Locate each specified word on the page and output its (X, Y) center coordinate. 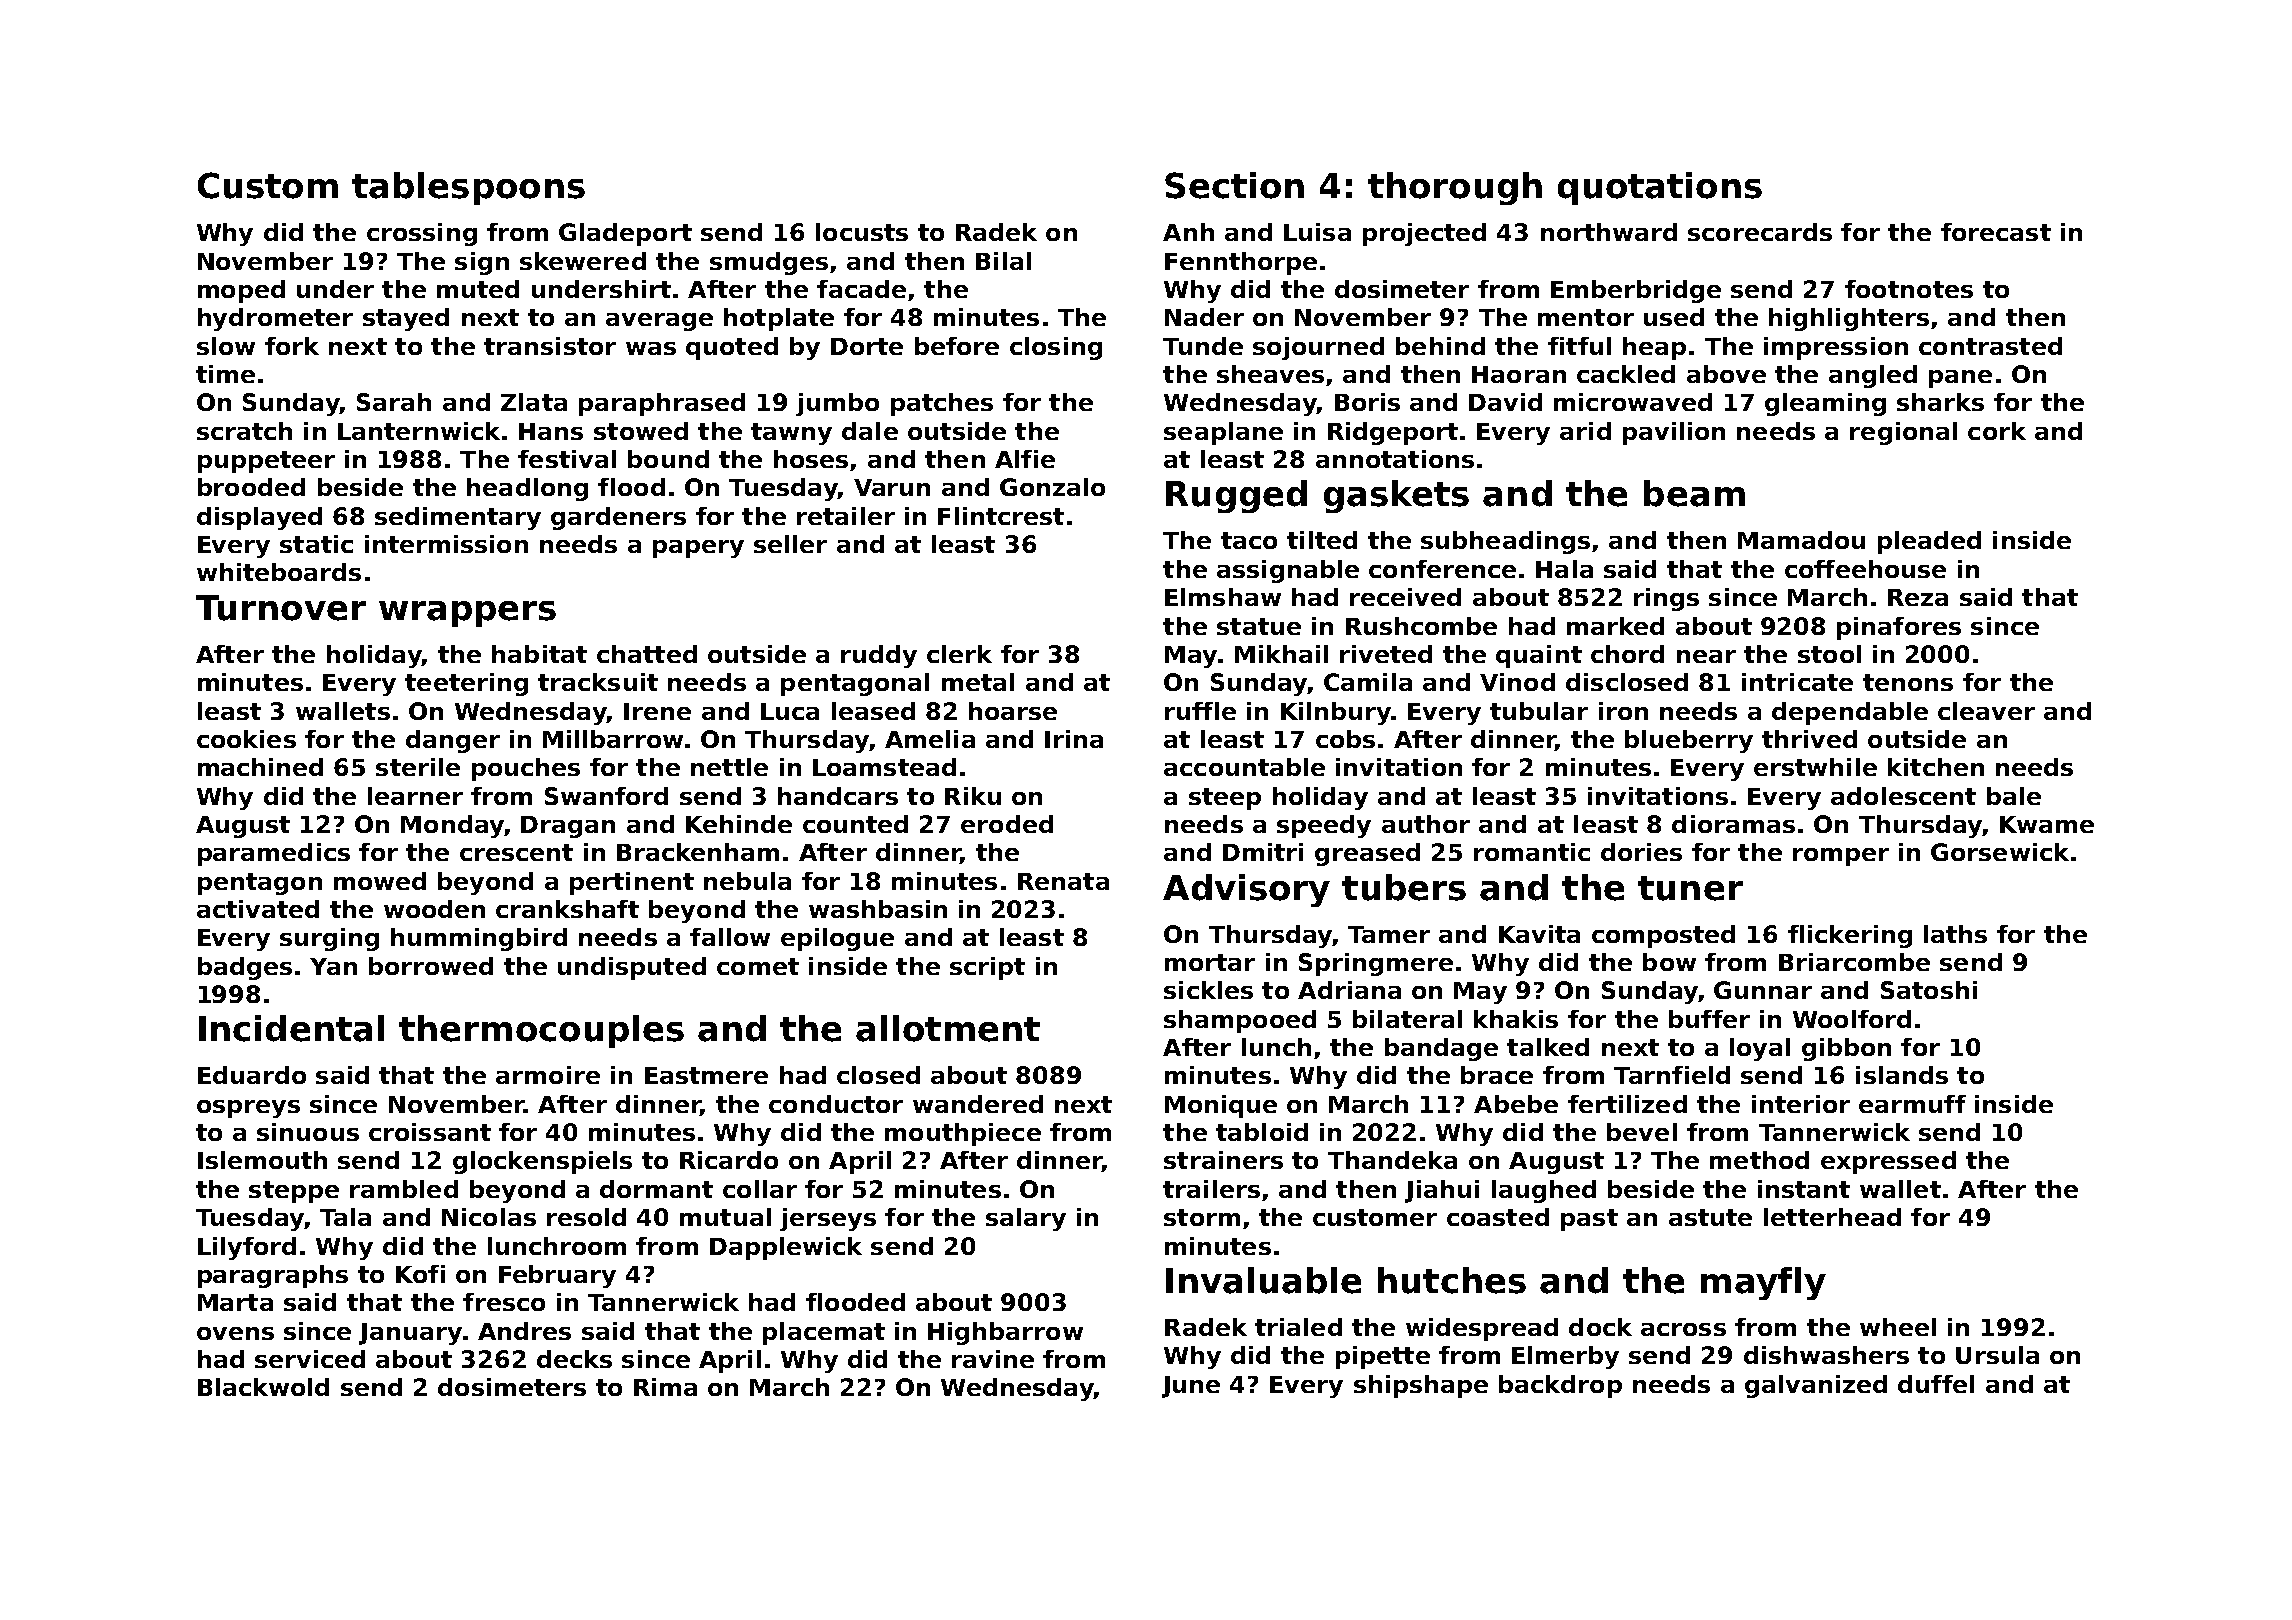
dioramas (1733, 824)
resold (586, 1217)
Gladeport (625, 234)
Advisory (1246, 890)
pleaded (1929, 542)
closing (1056, 348)
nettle (729, 767)
